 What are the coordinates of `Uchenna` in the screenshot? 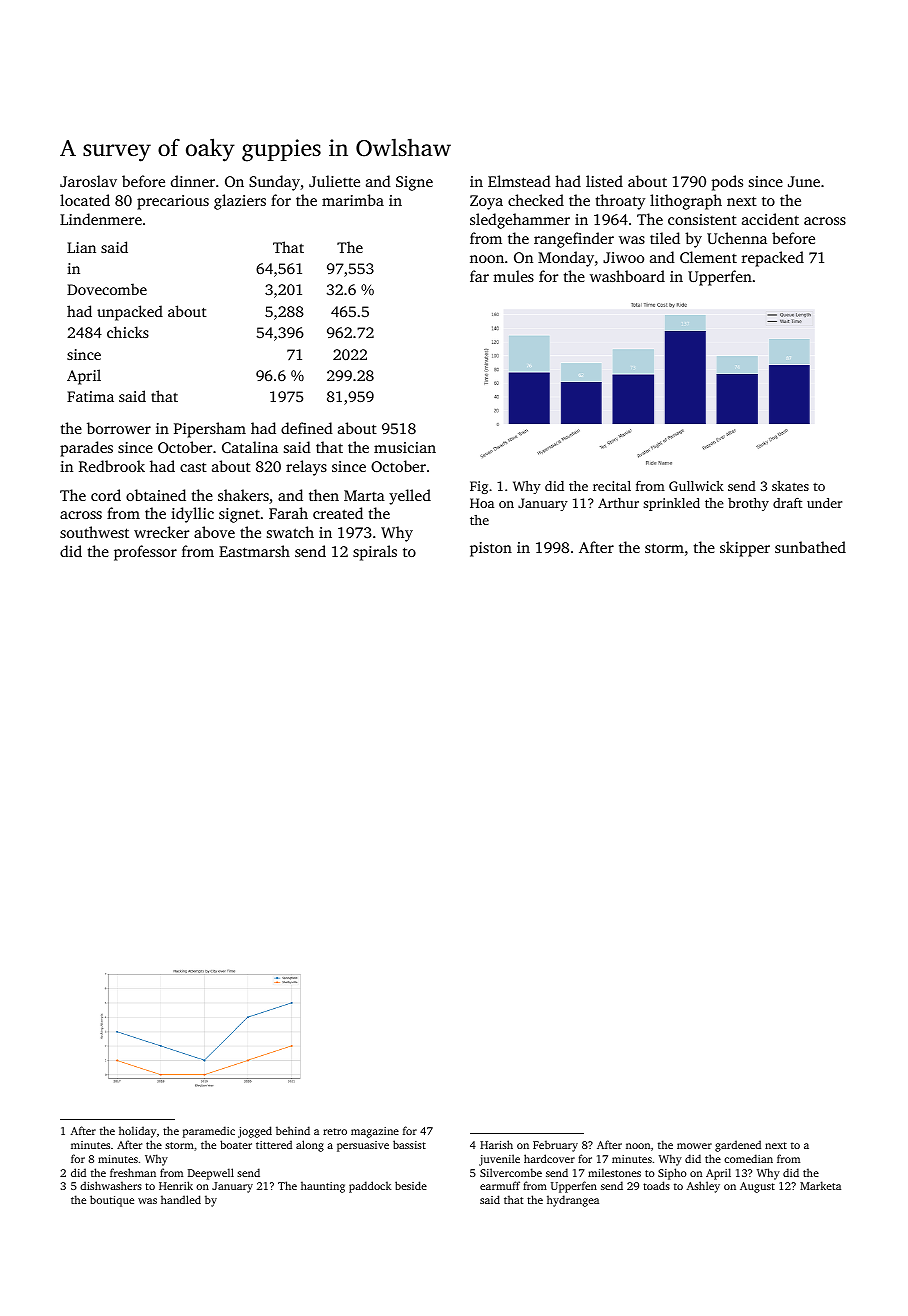 It's located at (737, 238).
